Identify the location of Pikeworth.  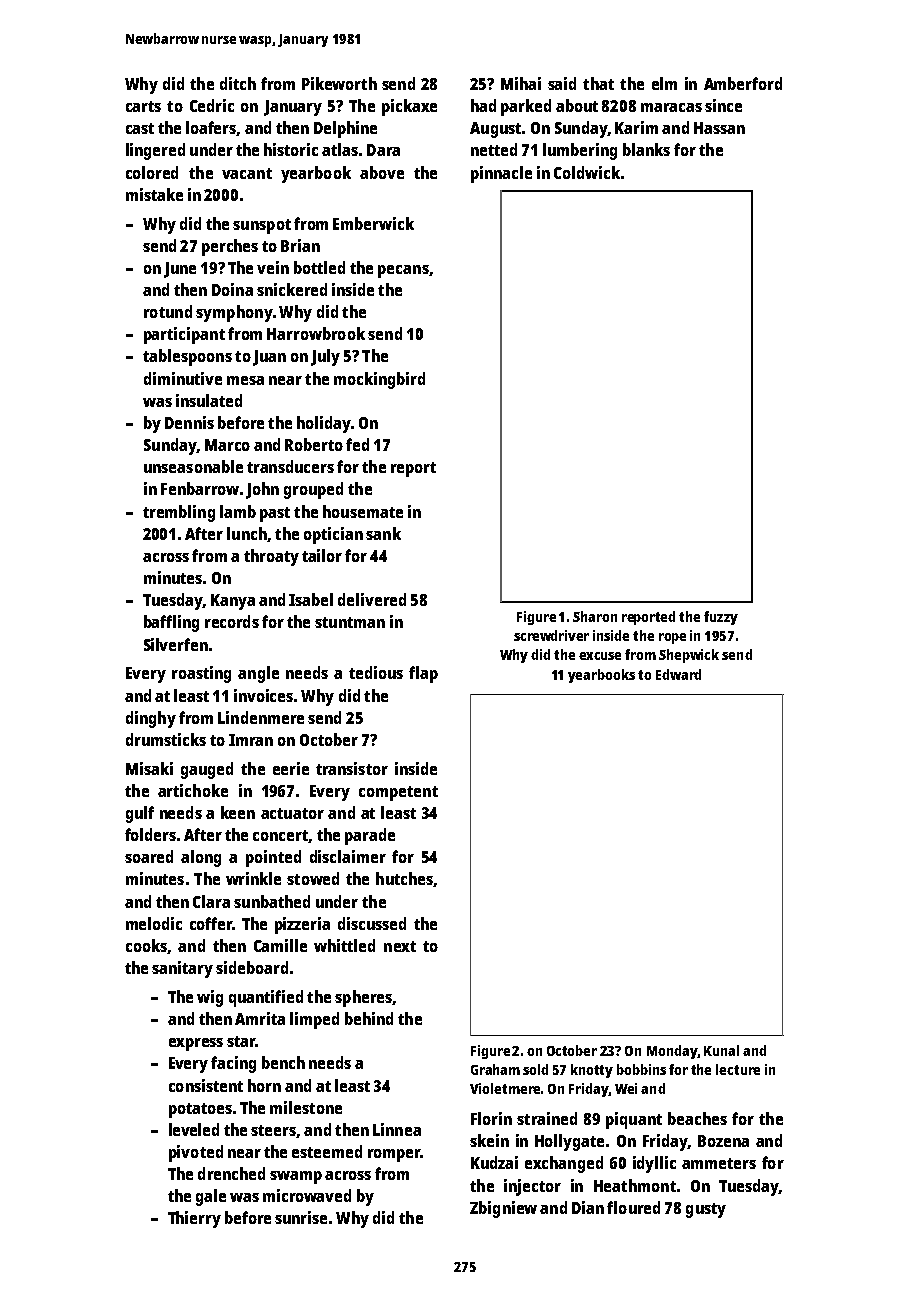
(339, 83).
